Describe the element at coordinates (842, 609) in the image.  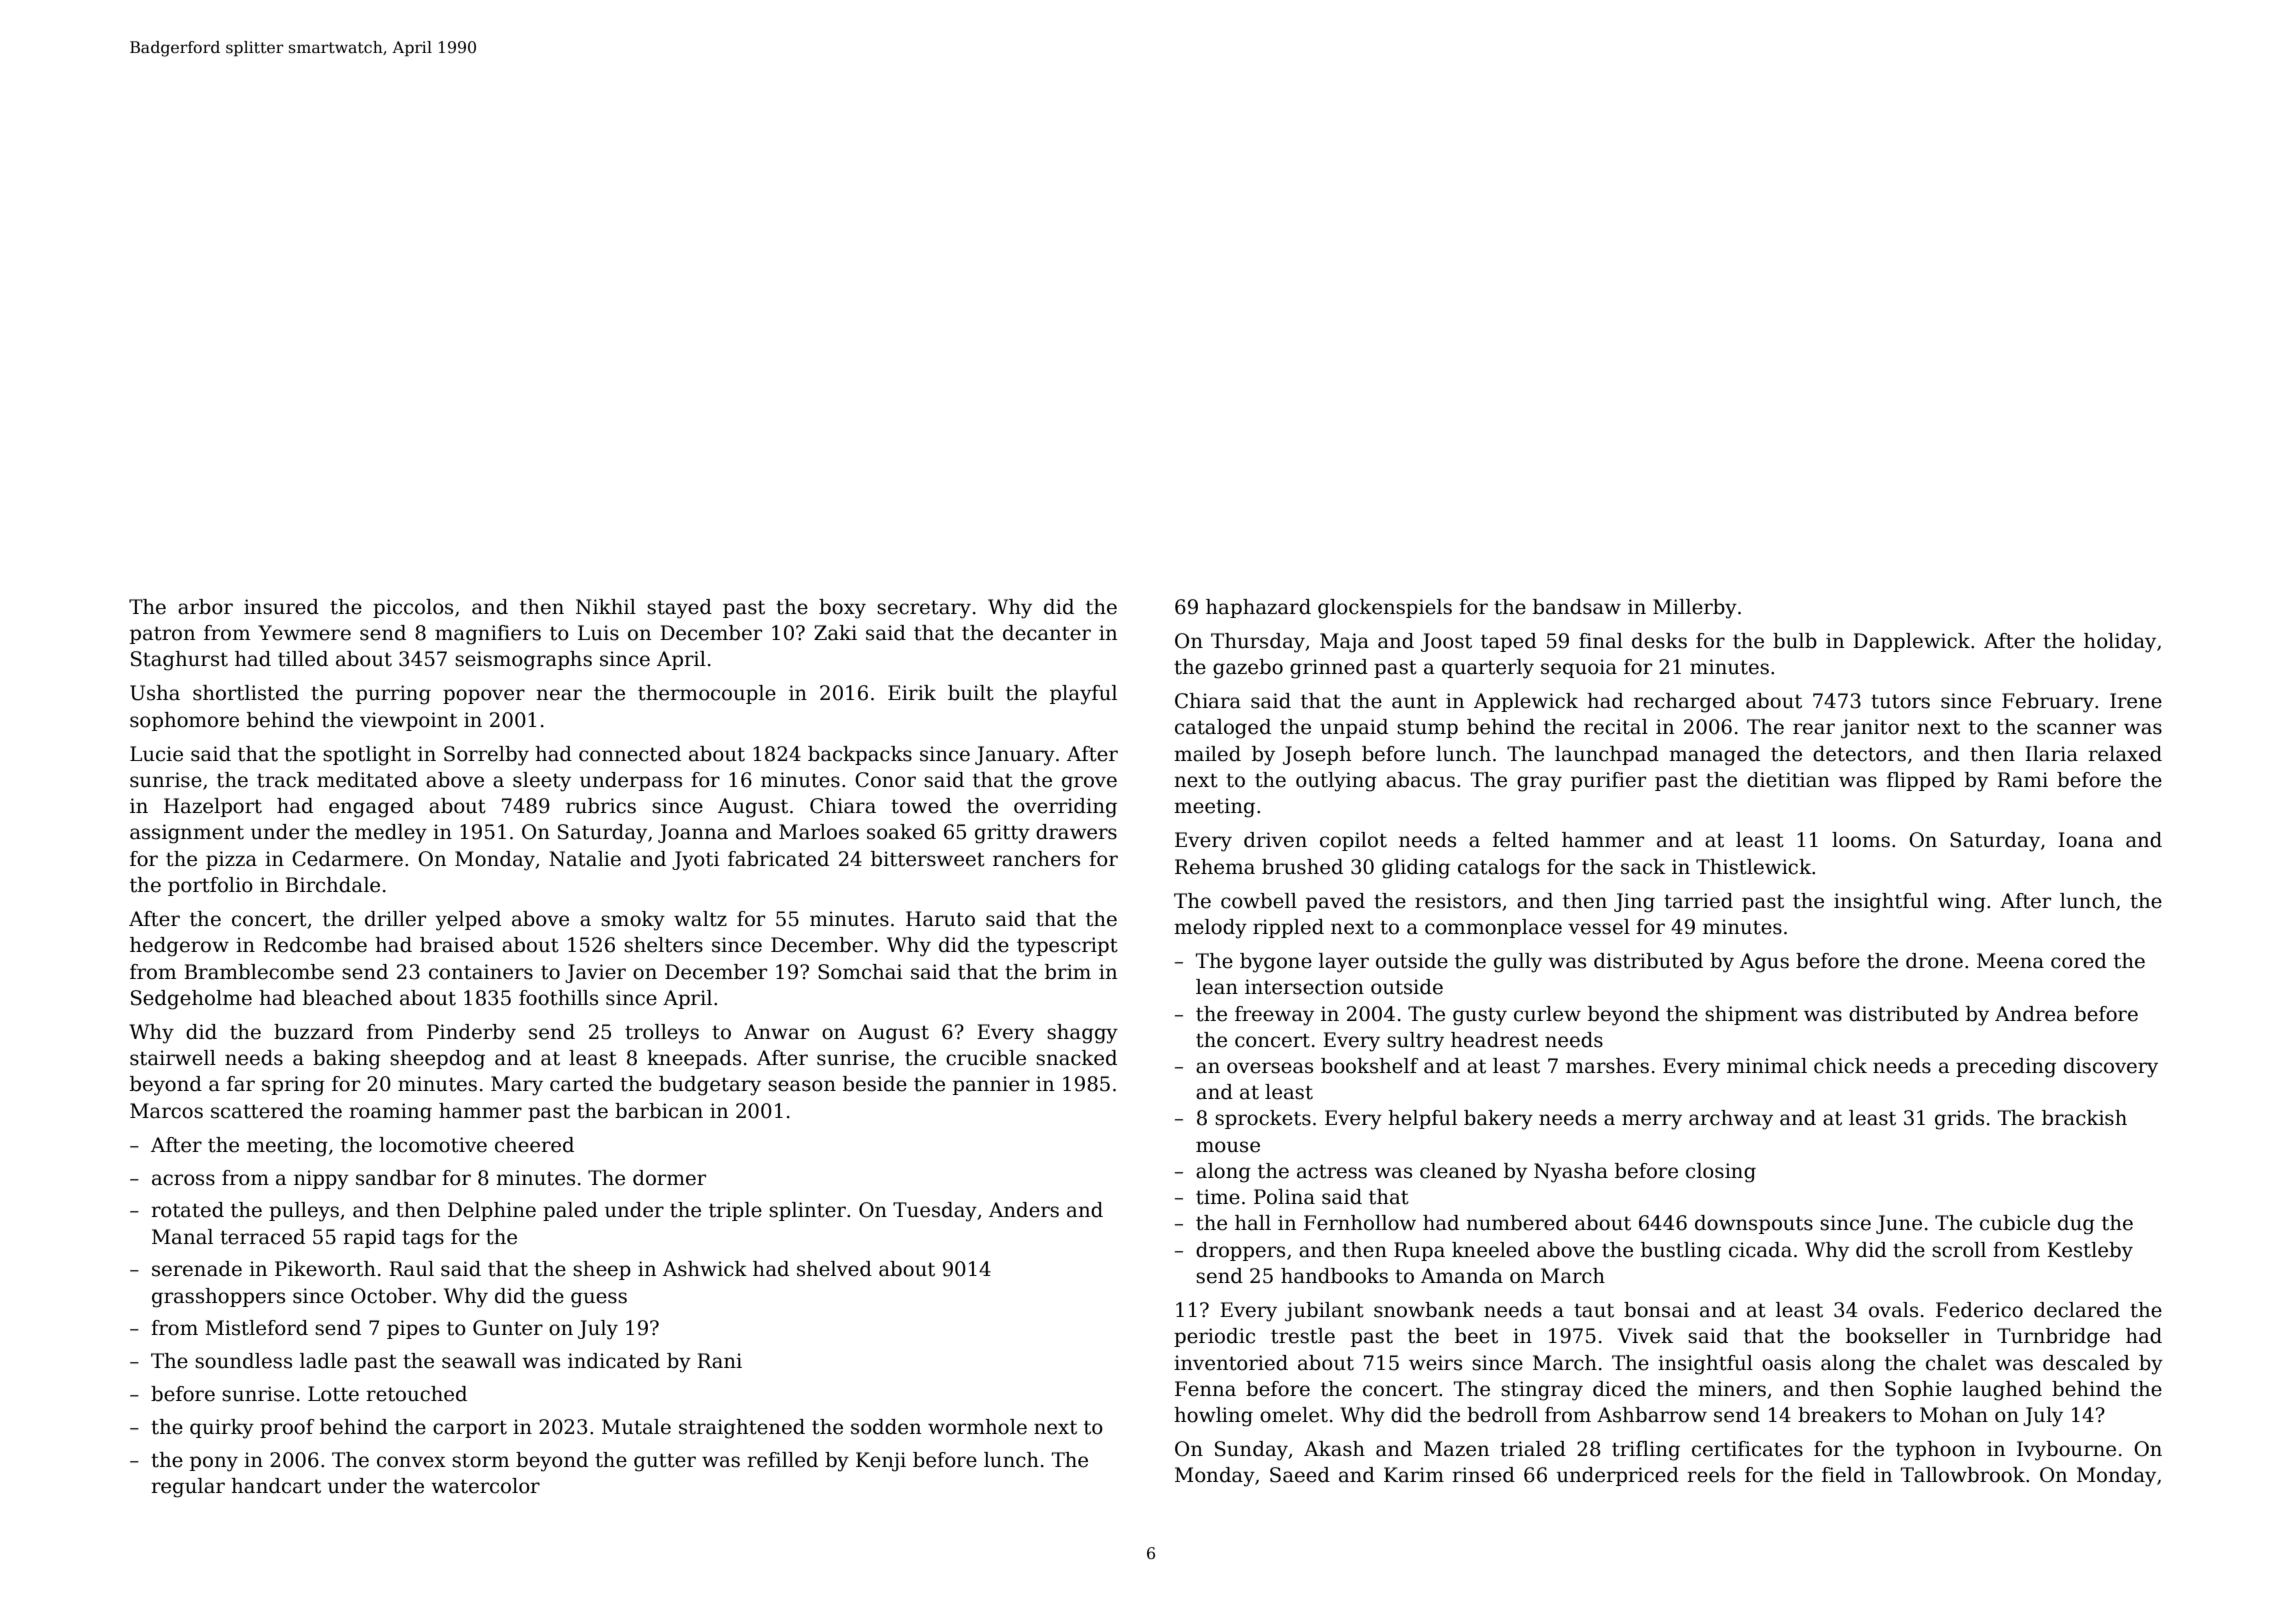
I see `boxy` at that location.
